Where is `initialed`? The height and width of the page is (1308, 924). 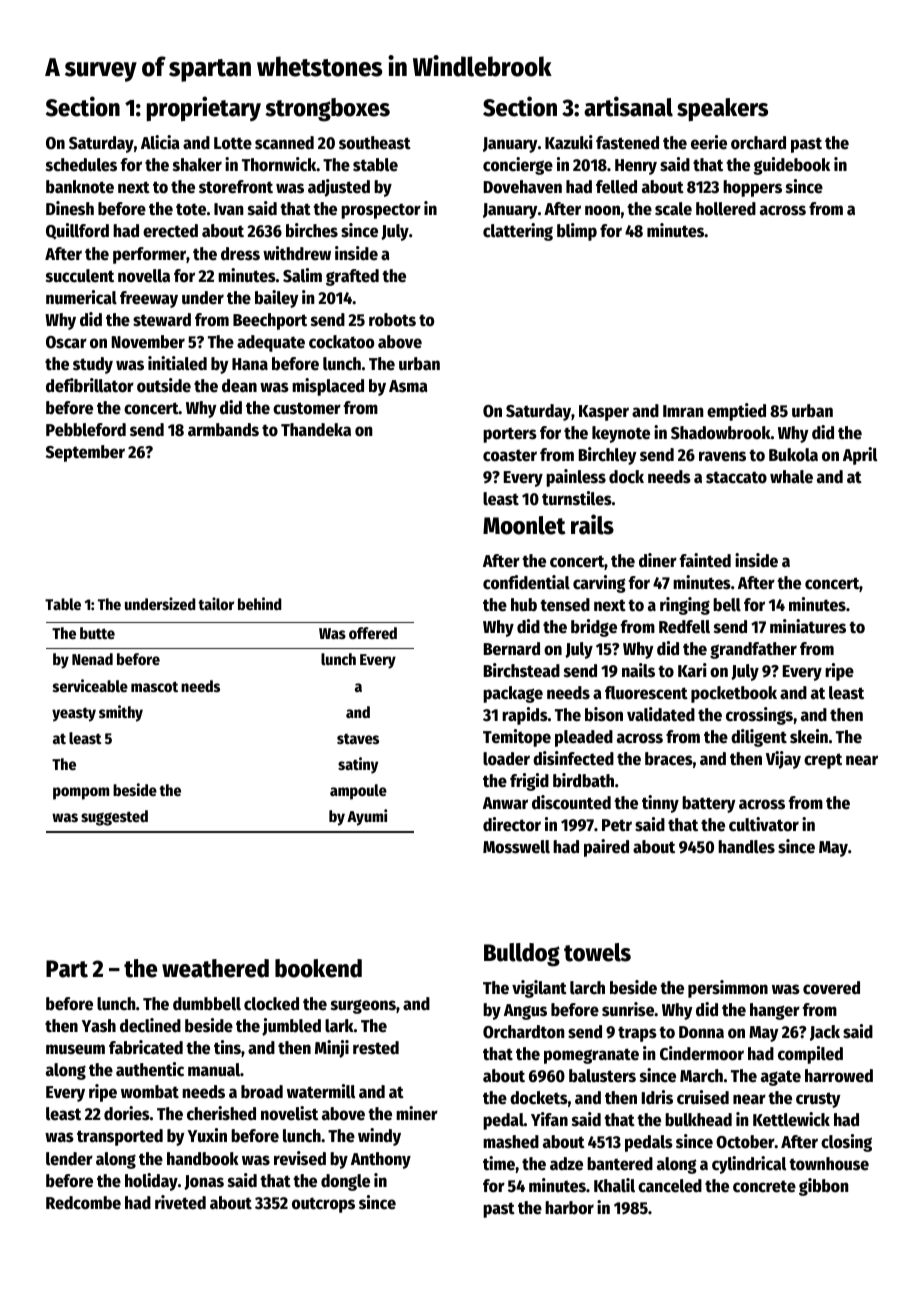
initialed is located at coordinates (177, 363).
